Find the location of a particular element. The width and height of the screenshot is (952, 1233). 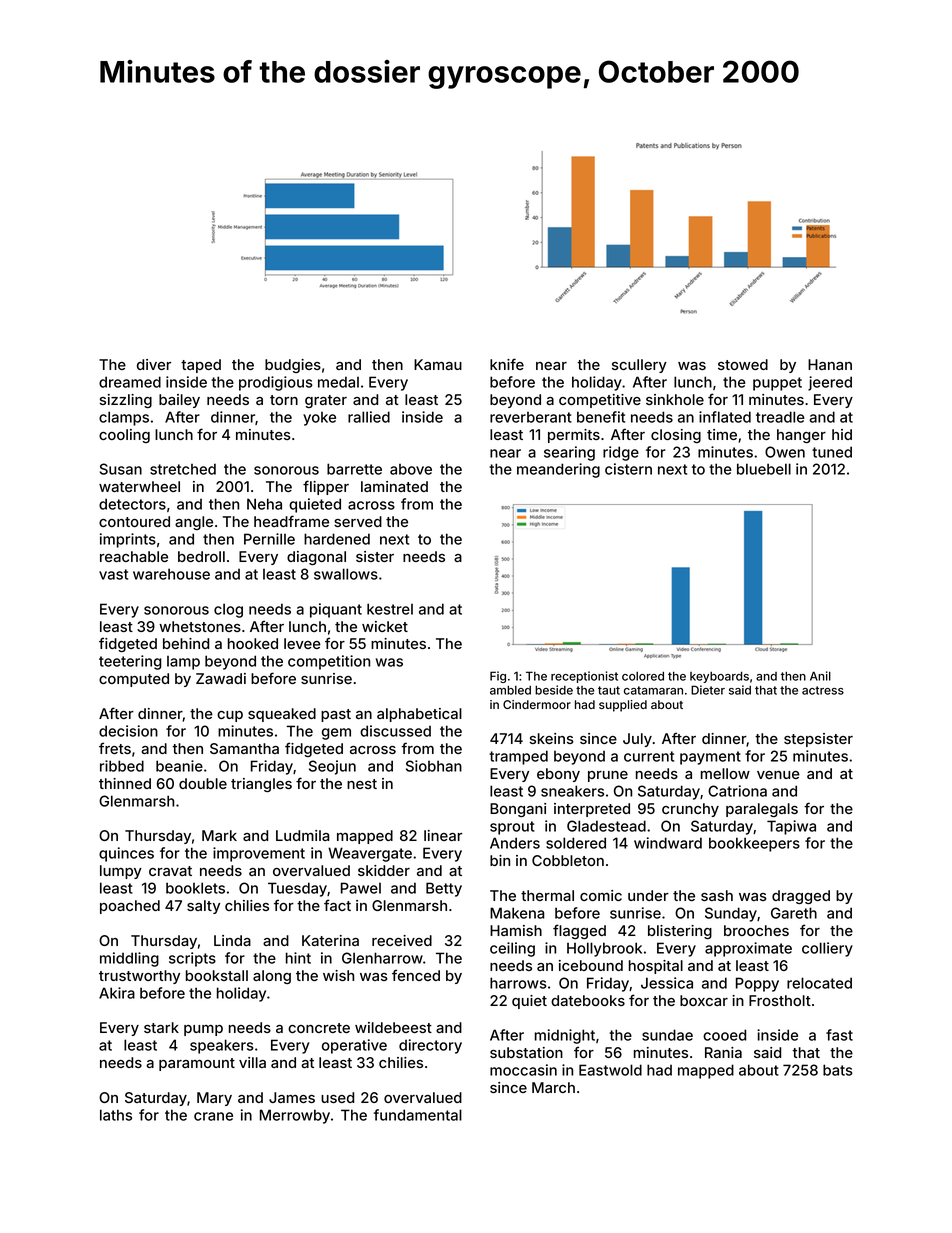

used is located at coordinates (337, 1097).
